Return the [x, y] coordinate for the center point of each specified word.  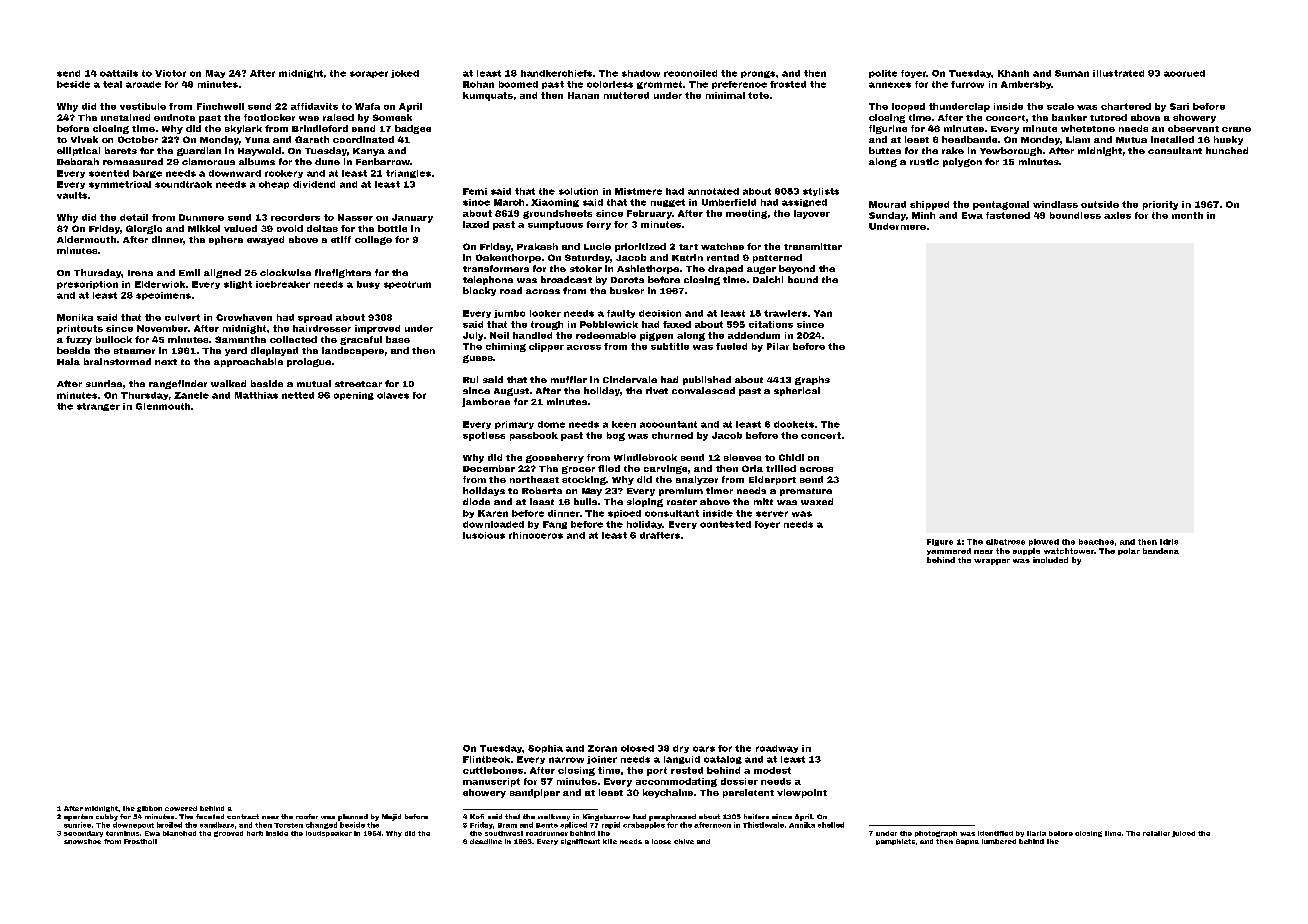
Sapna [967, 842]
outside [1100, 204]
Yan [823, 313]
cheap [274, 185]
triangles [408, 174]
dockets [794, 424]
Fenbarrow [383, 161]
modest [772, 770]
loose [661, 841]
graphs [812, 380]
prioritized [640, 247]
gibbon [149, 809]
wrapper [992, 562]
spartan [78, 817]
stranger [98, 407]
